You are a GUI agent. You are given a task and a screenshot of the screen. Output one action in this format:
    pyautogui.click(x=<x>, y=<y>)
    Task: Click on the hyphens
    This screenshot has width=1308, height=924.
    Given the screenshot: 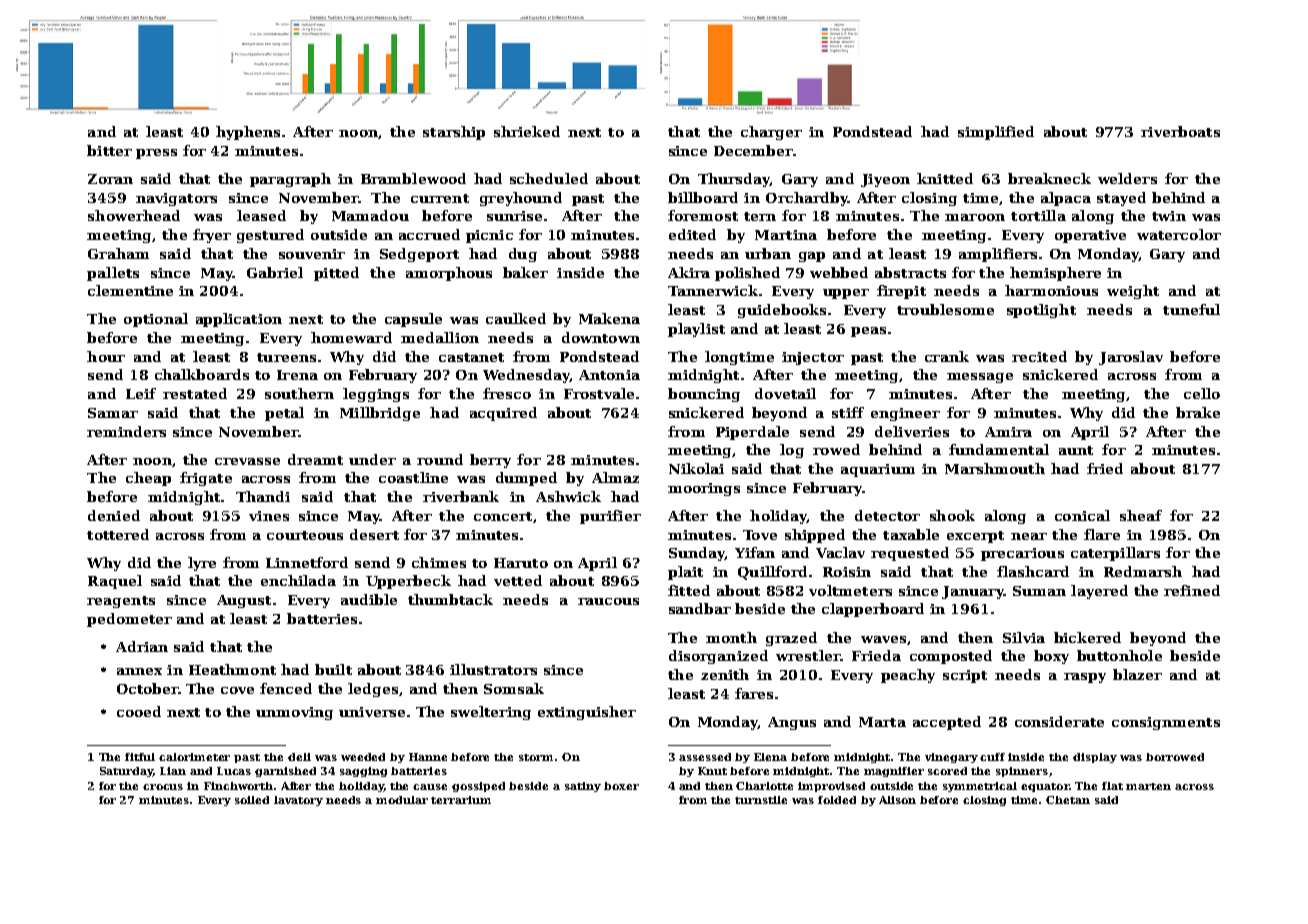 What is the action you would take?
    pyautogui.click(x=248, y=133)
